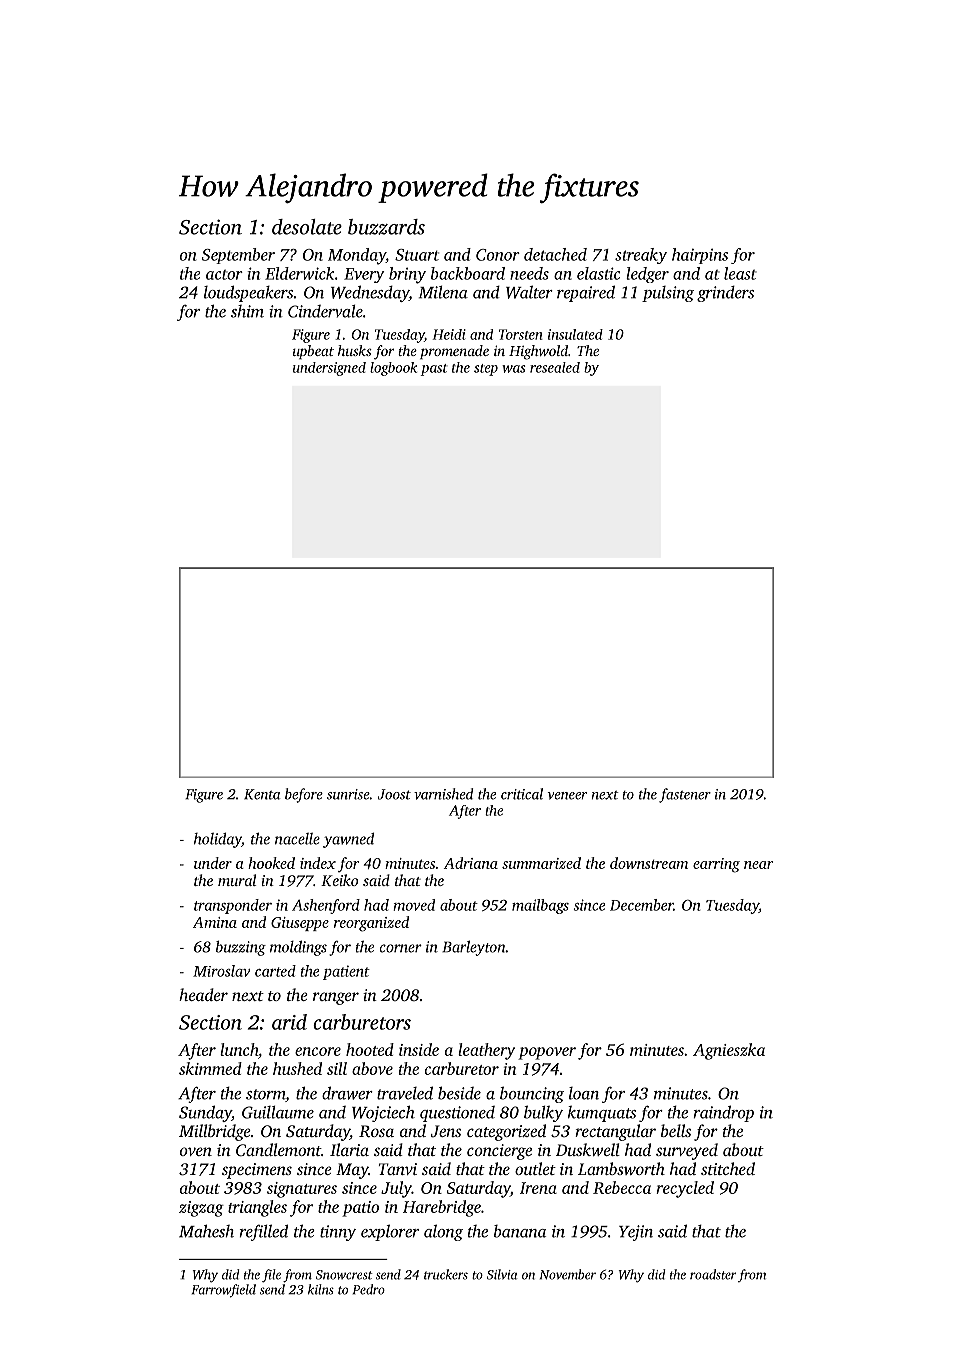 The width and height of the screenshot is (953, 1352). What do you see at coordinates (318, 863) in the screenshot?
I see `index` at bounding box center [318, 863].
